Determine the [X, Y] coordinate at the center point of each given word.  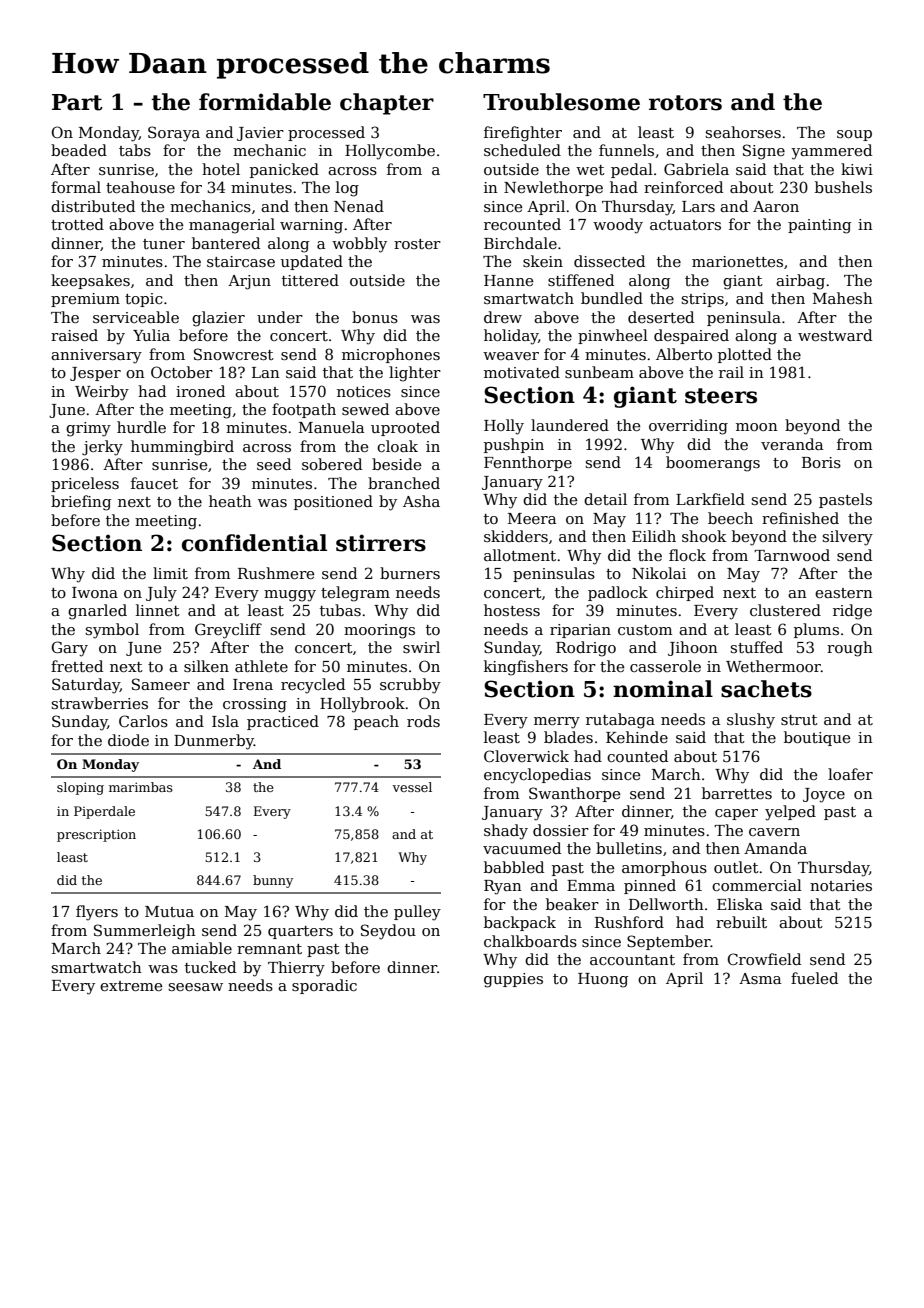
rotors [685, 103]
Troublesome [561, 102]
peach [376, 722]
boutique [817, 738]
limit [170, 573]
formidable [265, 102]
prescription [96, 835]
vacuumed [522, 848]
